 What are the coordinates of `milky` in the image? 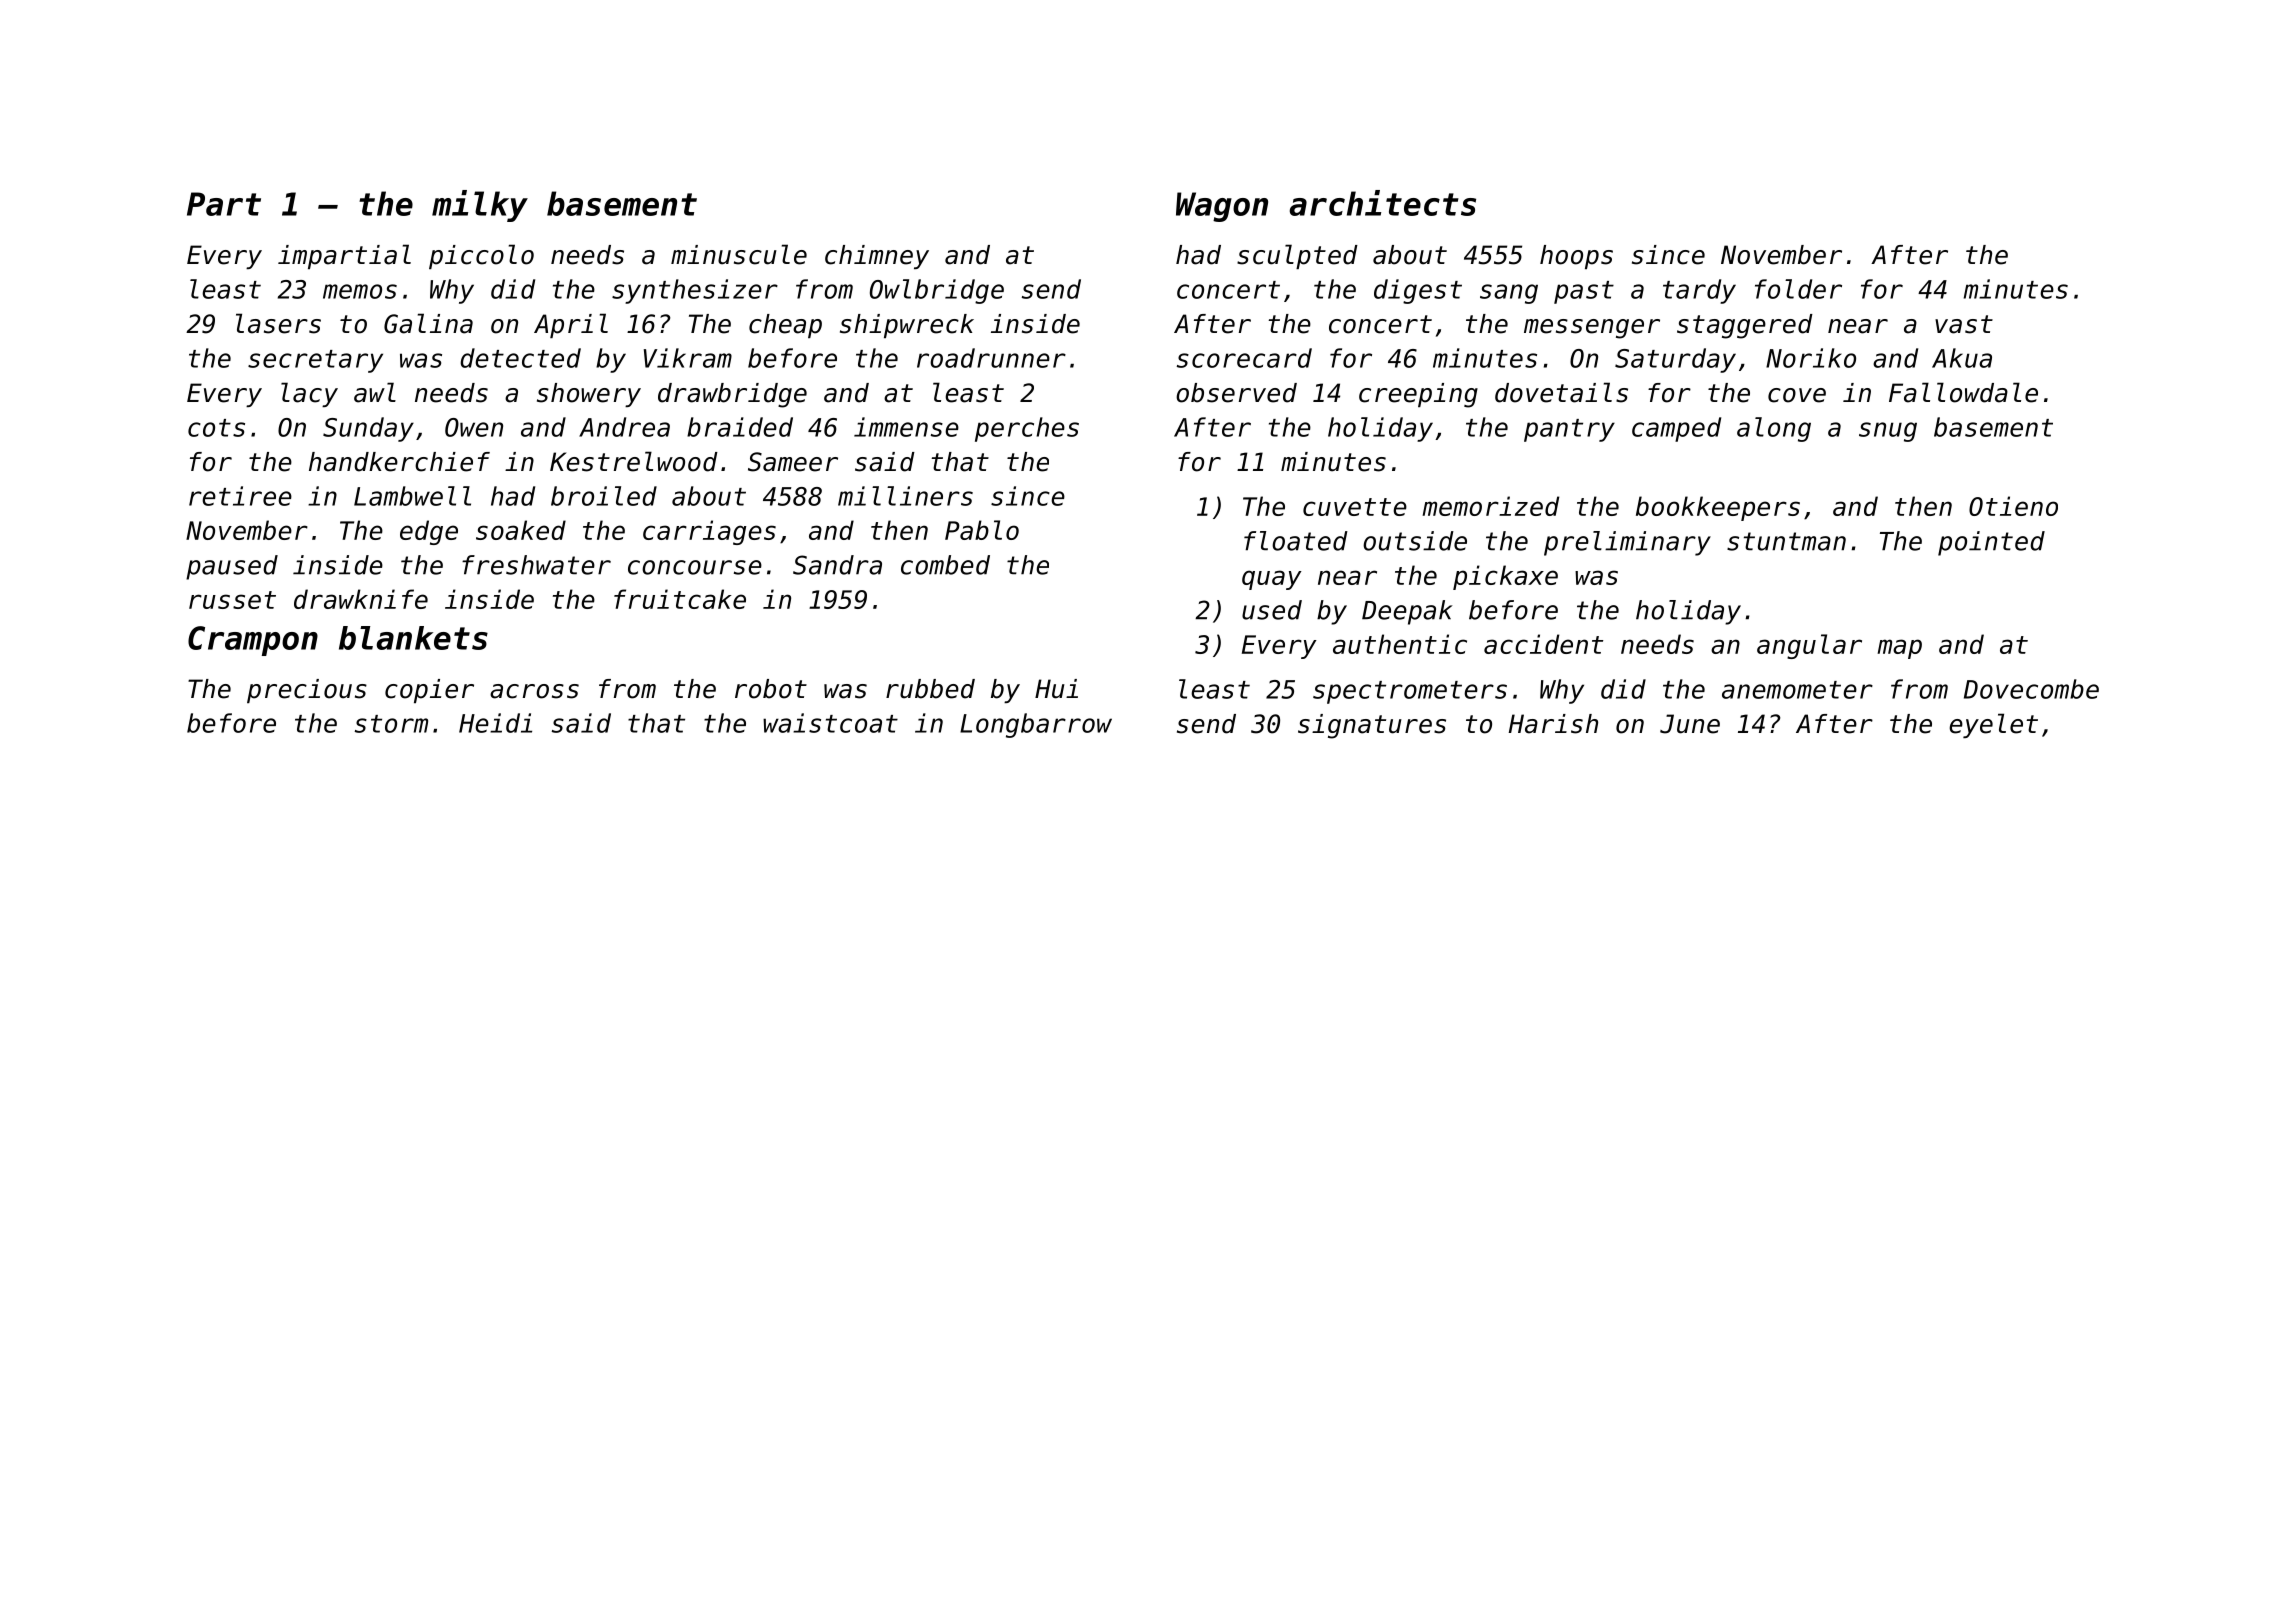 It's located at (480, 206).
